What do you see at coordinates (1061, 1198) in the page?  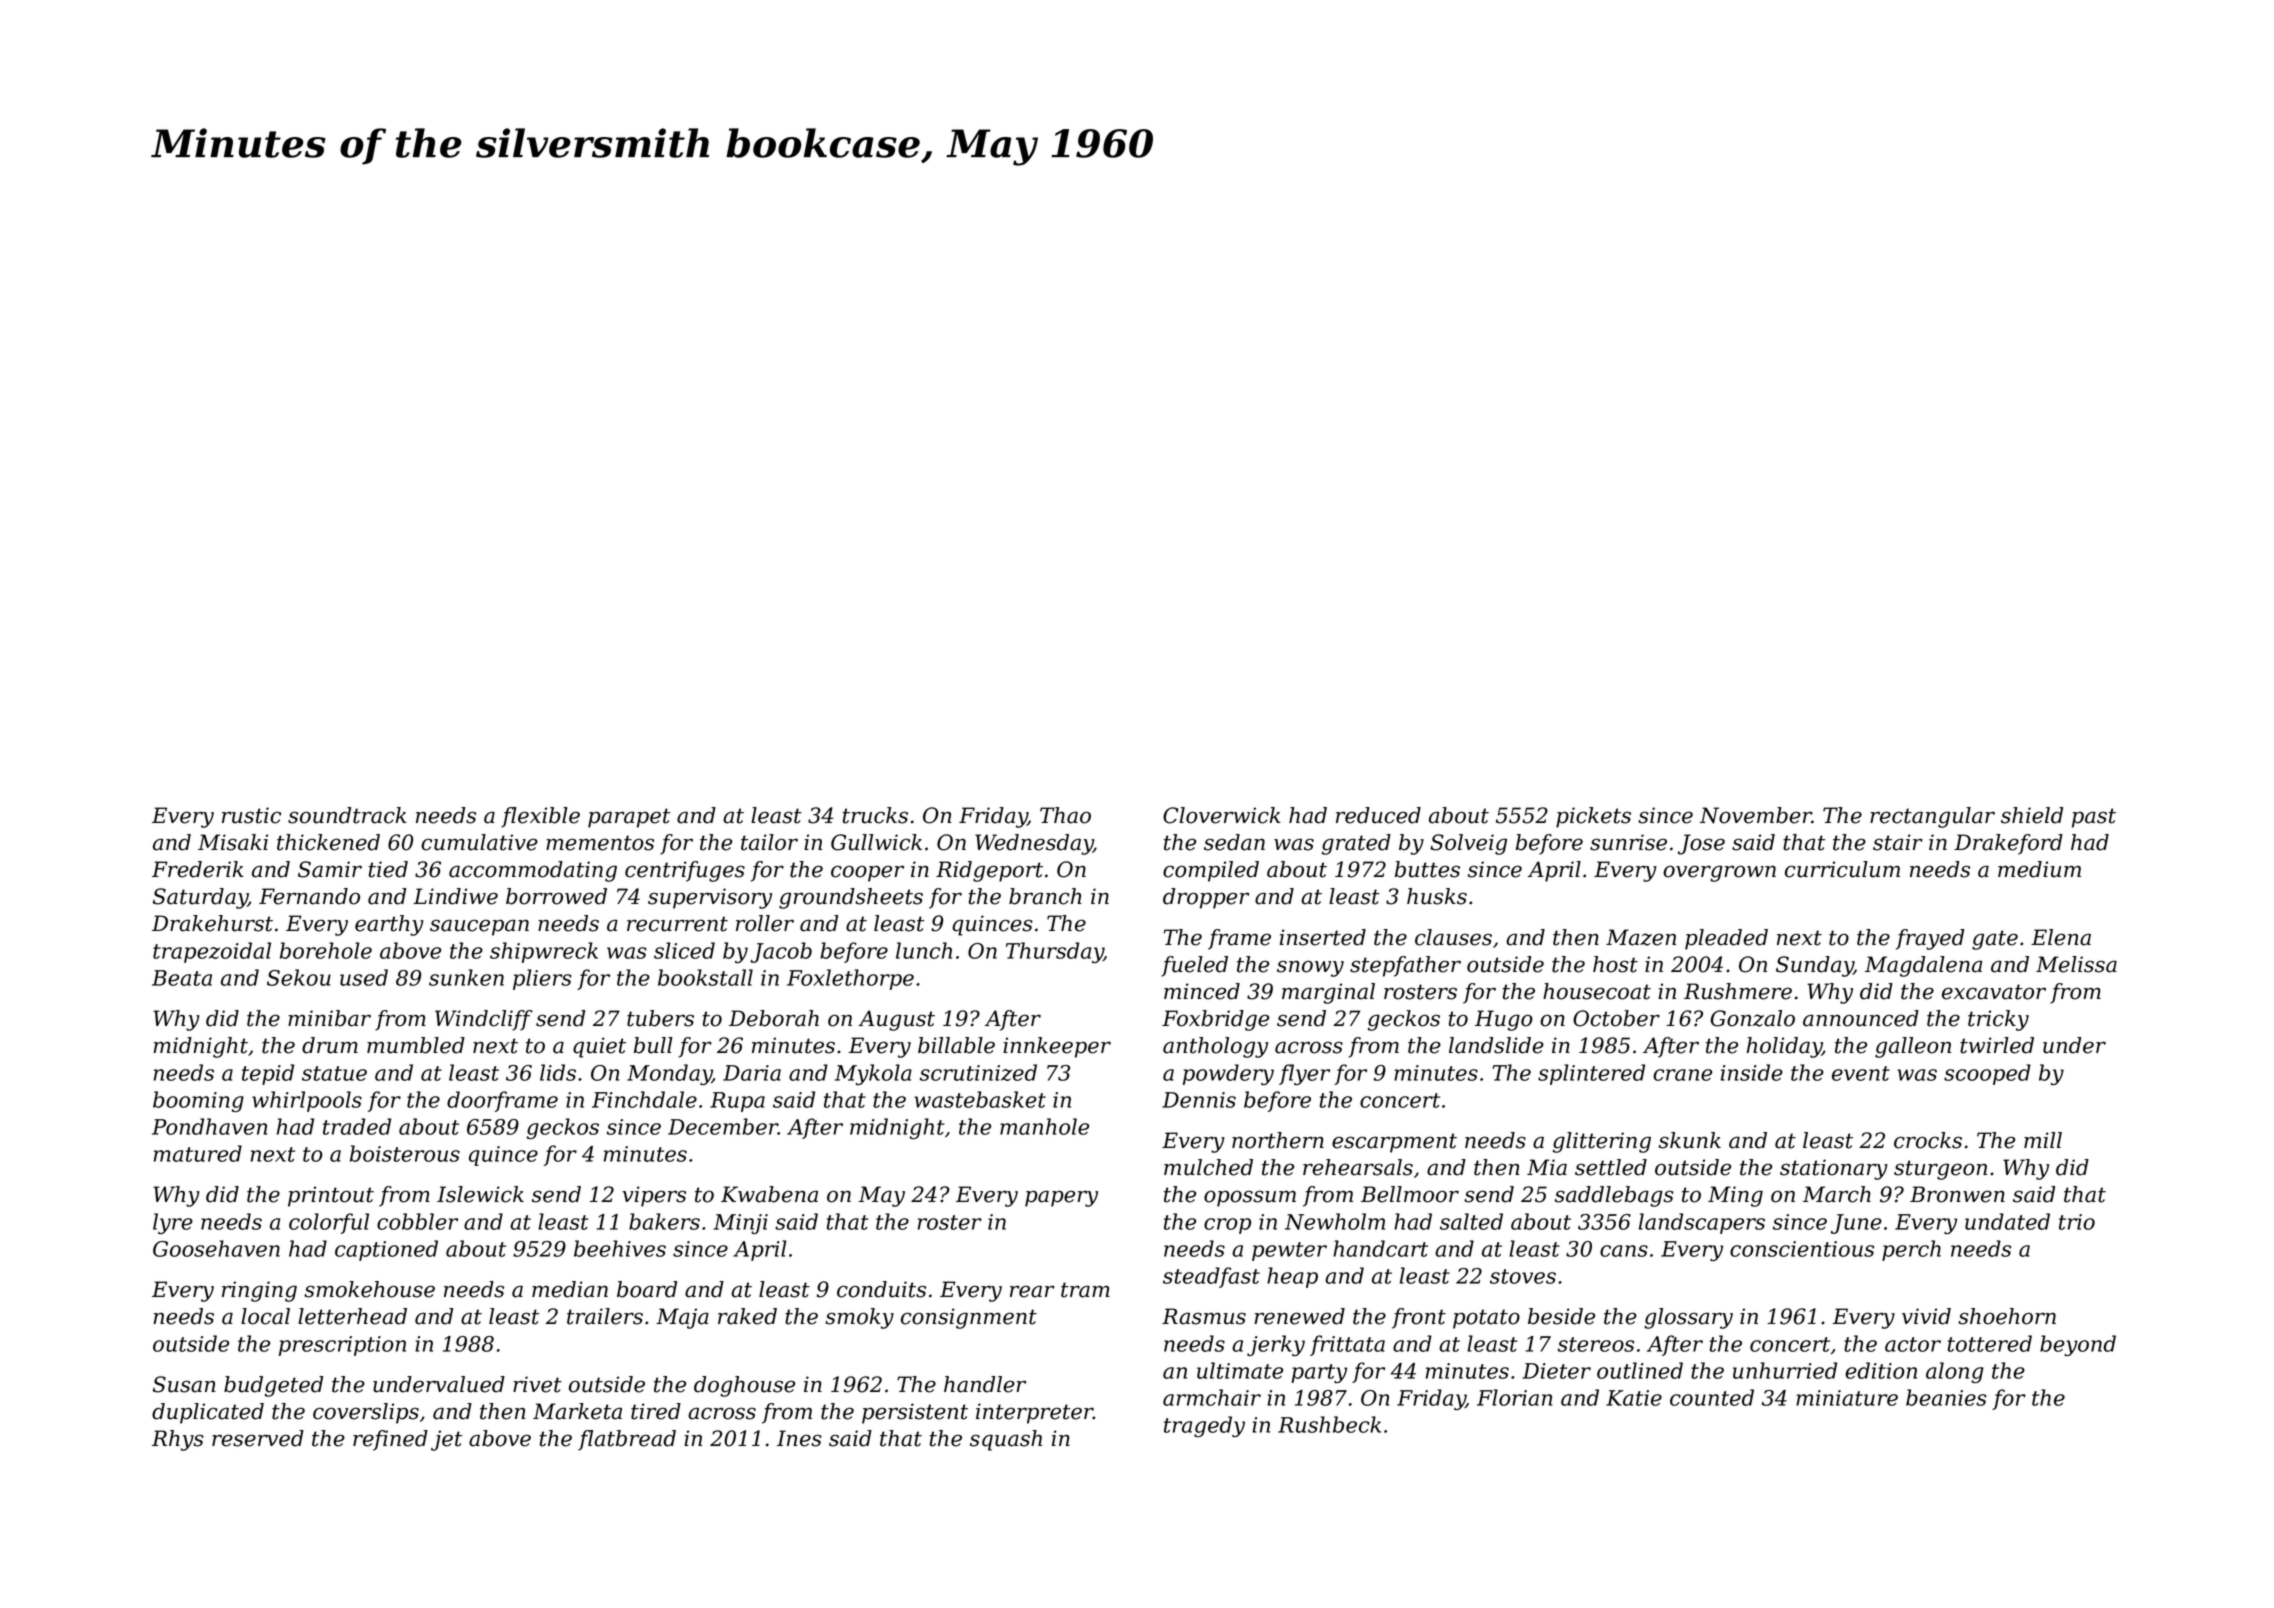 I see `papery` at bounding box center [1061, 1198].
